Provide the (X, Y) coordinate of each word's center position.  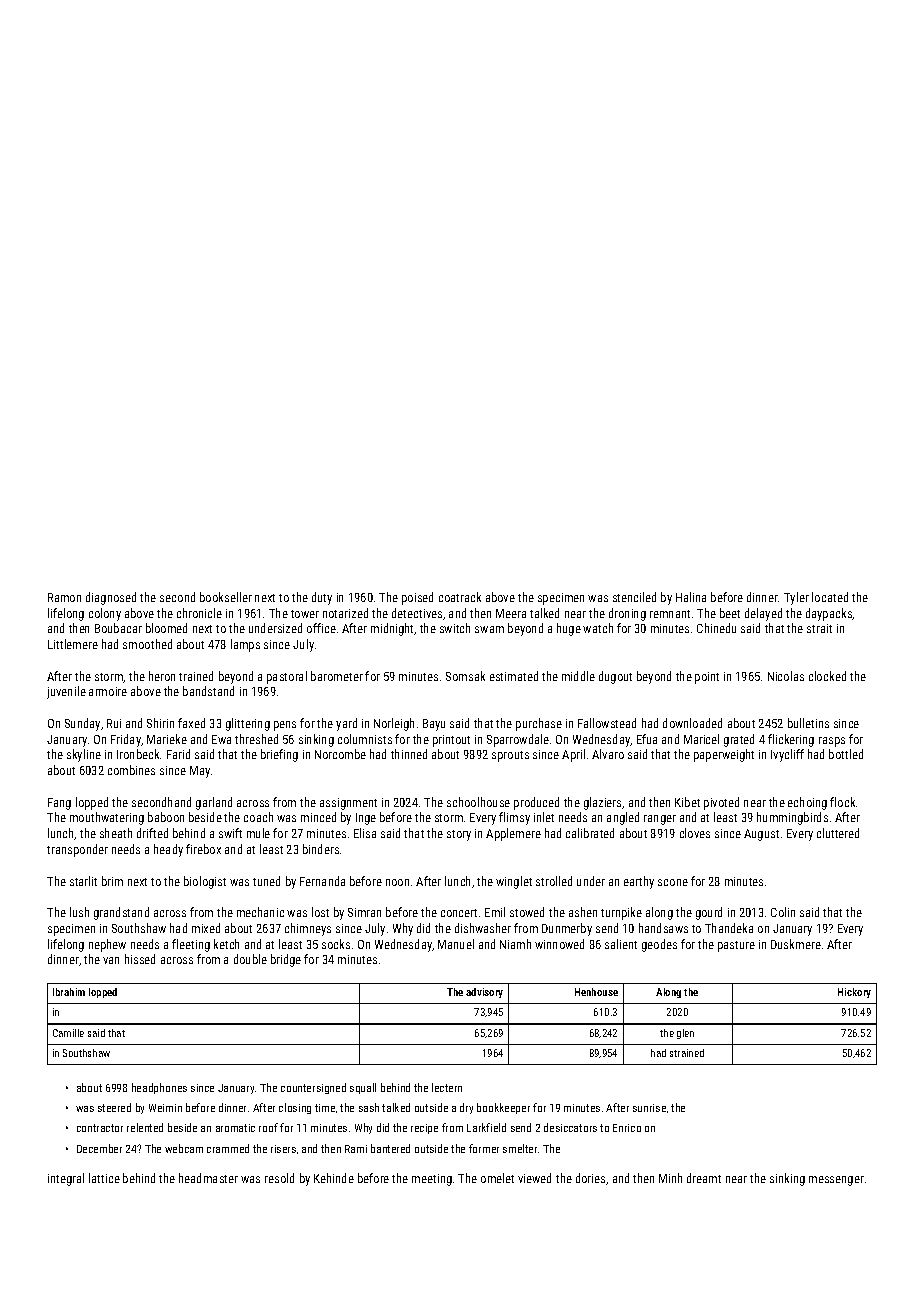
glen (685, 1034)
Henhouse (596, 992)
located (830, 597)
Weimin (165, 1108)
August (761, 835)
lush (79, 912)
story (459, 835)
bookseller (226, 597)
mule (258, 833)
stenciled (634, 597)
